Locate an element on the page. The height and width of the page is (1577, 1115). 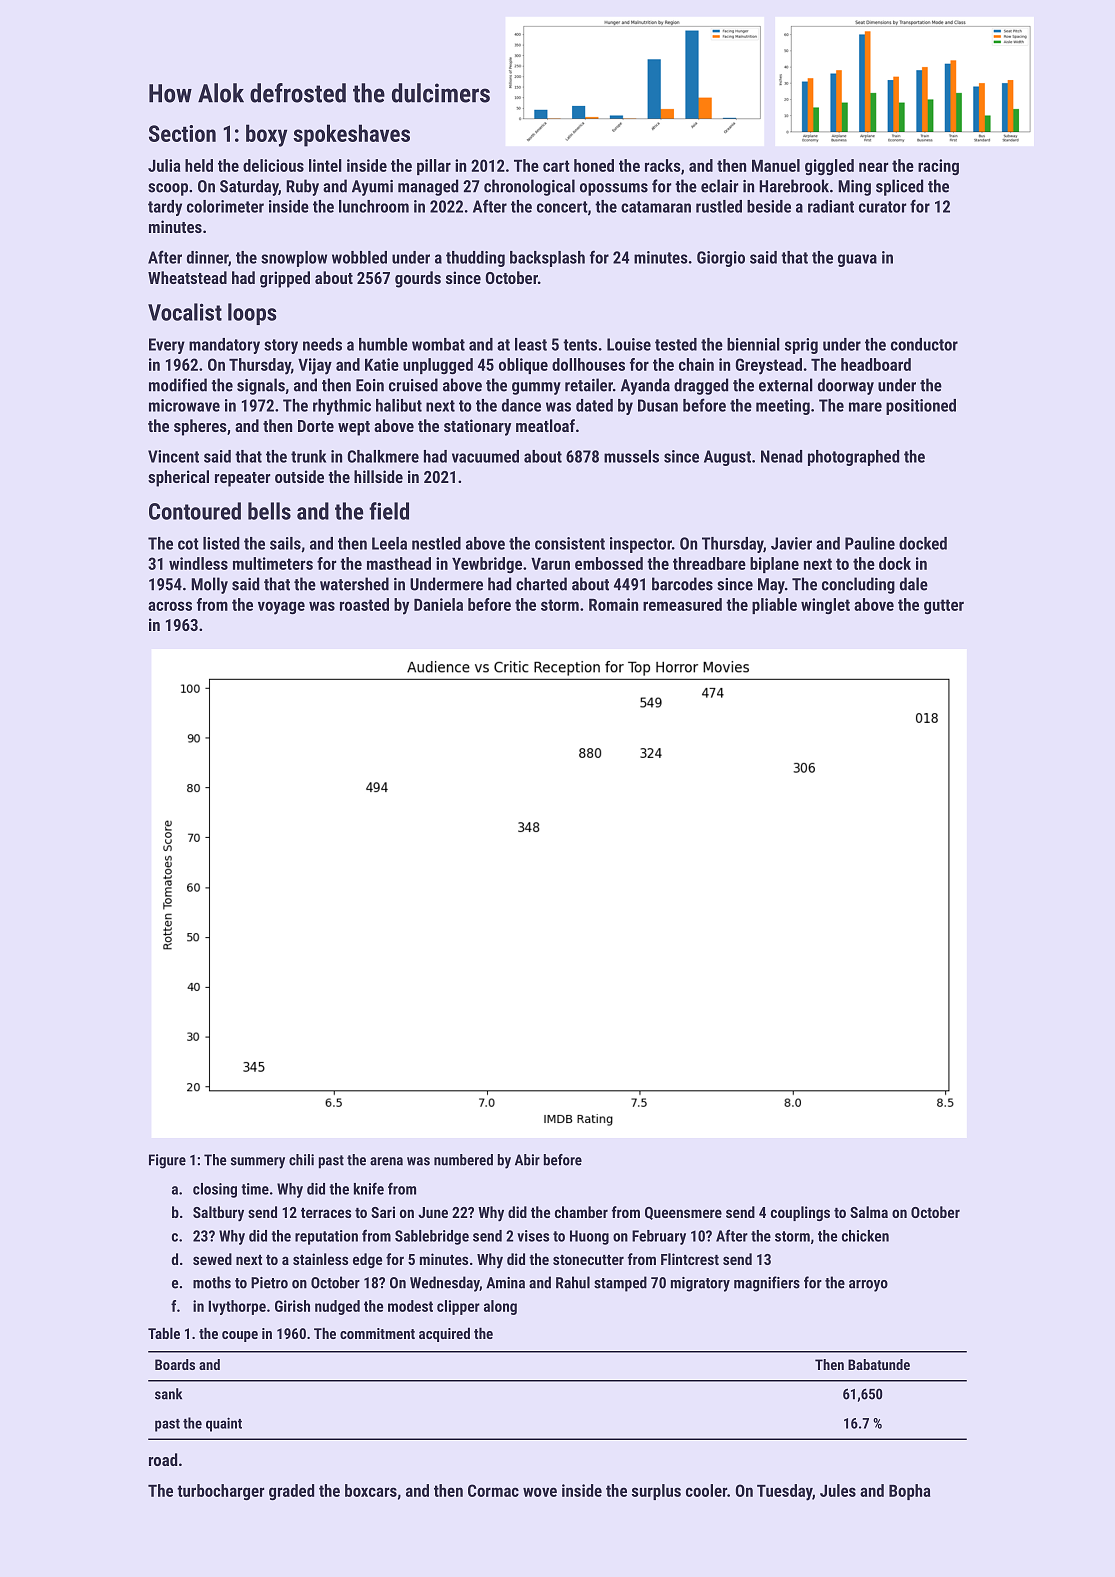
Harebrook is located at coordinates (794, 186).
